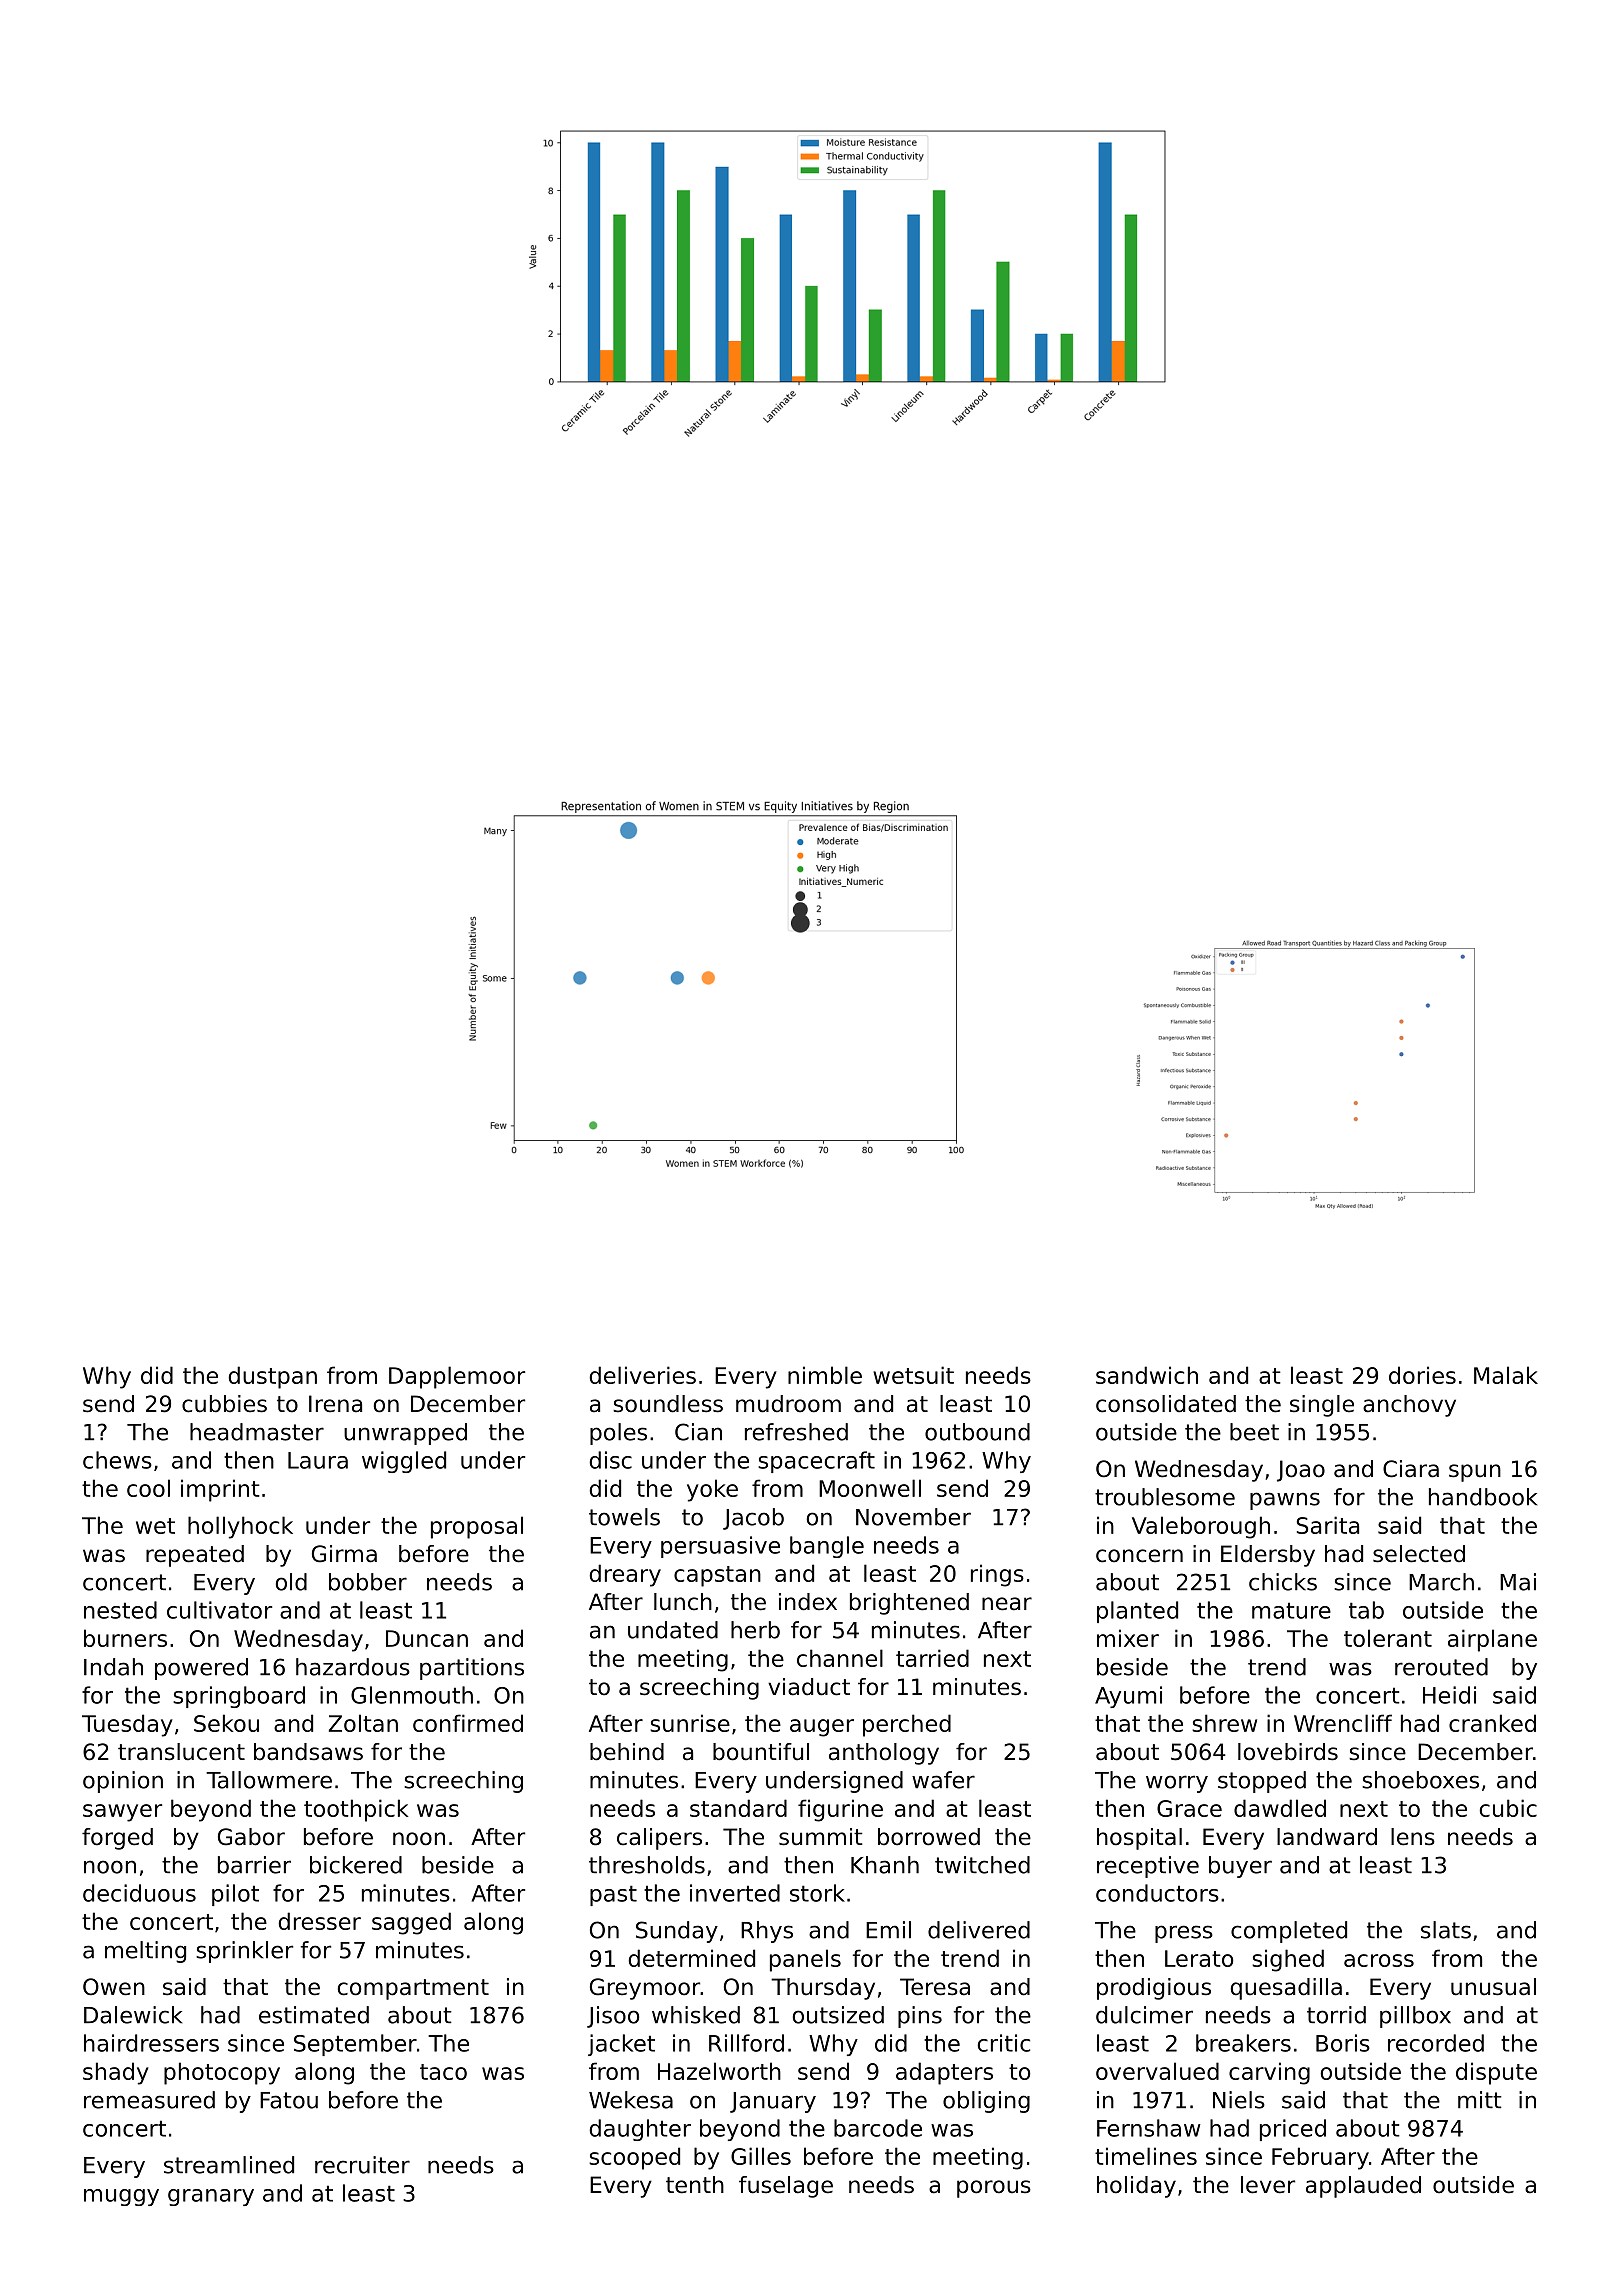  Describe the element at coordinates (220, 1490) in the image. I see `imprint` at that location.
